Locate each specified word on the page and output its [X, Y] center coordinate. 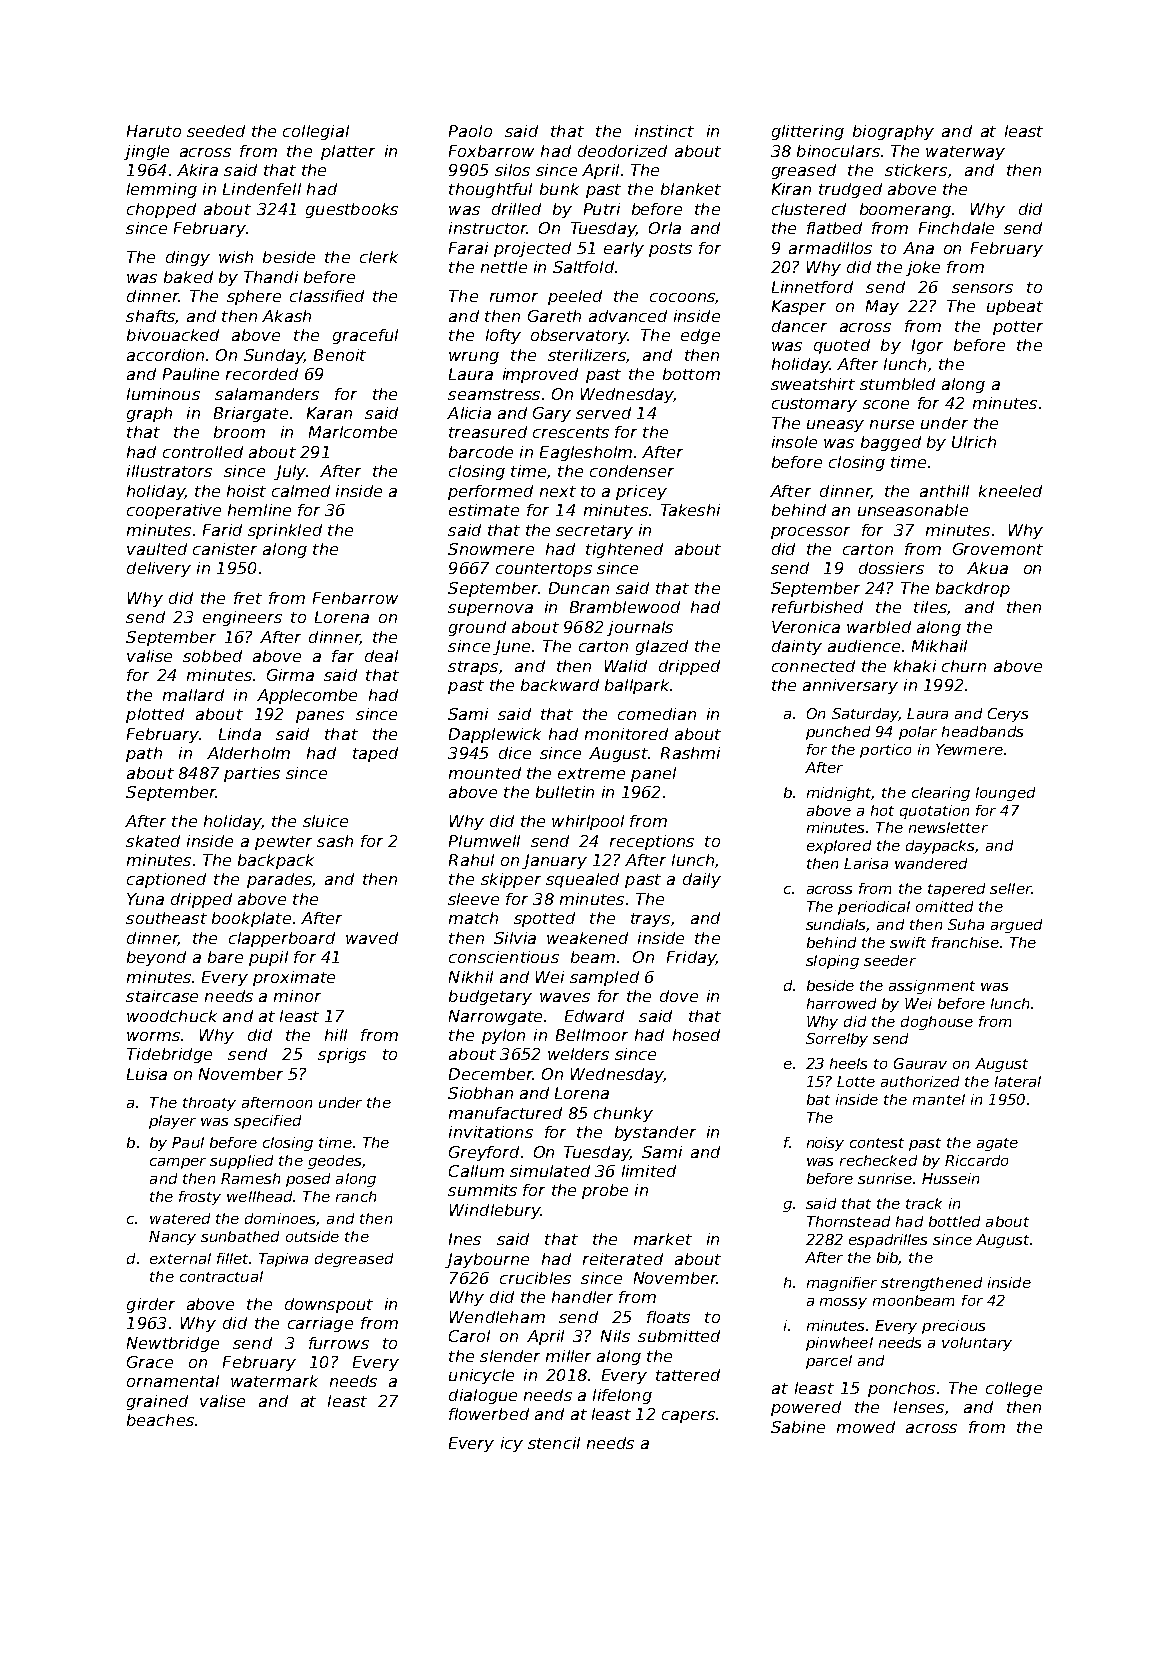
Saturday [865, 715]
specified [267, 1122]
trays [650, 920]
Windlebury [495, 1211]
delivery [159, 569]
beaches [160, 1420]
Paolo [470, 131]
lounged [1005, 794]
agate [997, 1144]
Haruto [154, 131]
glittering [808, 132]
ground [477, 628]
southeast [166, 918]
